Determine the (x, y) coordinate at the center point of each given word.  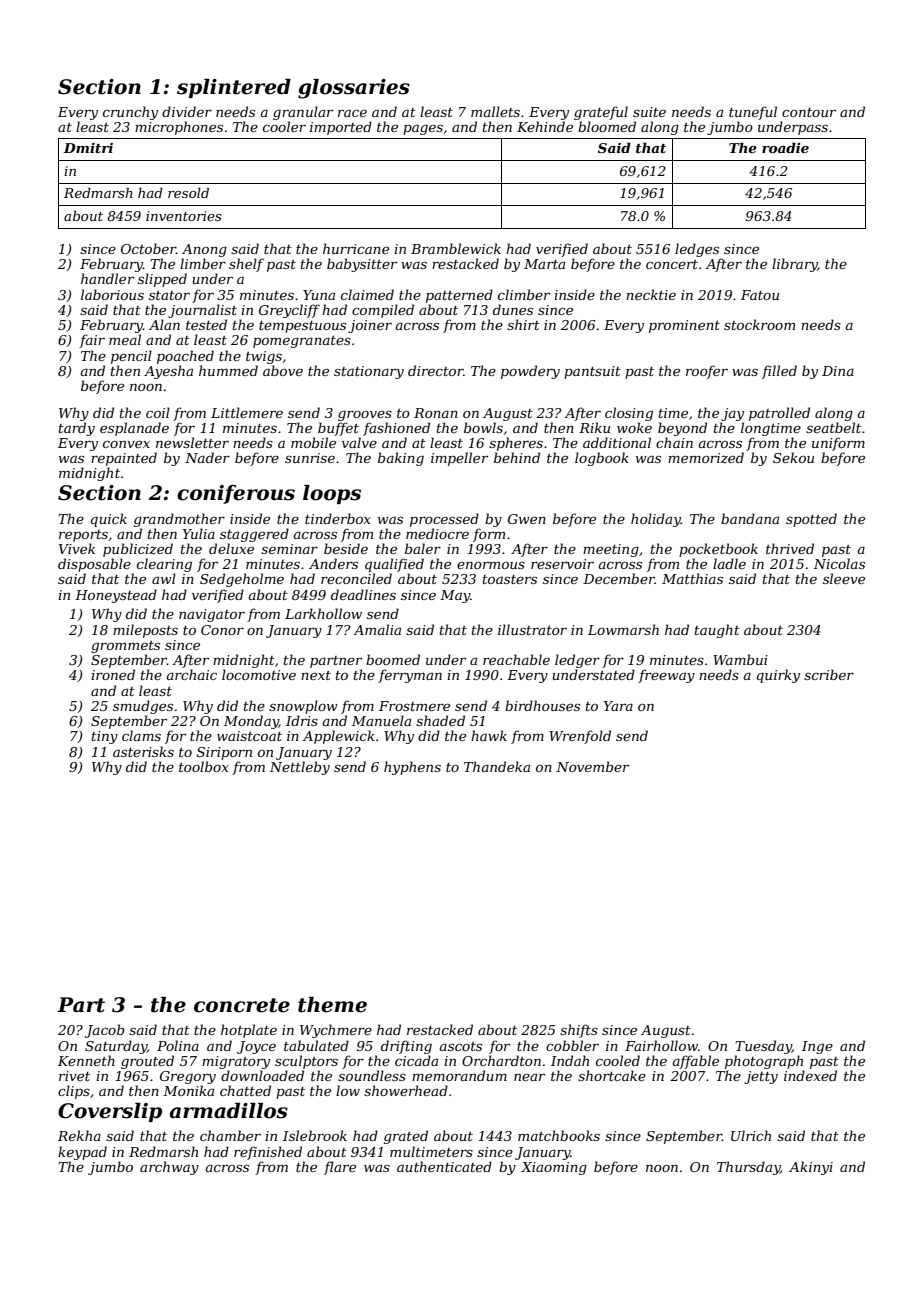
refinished (268, 1153)
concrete (242, 1005)
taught (717, 631)
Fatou (760, 295)
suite (649, 112)
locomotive (259, 674)
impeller (459, 459)
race (352, 113)
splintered (234, 88)
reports (83, 536)
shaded (440, 720)
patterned (459, 296)
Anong (204, 250)
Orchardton (501, 1060)
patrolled (779, 414)
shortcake (612, 1075)
